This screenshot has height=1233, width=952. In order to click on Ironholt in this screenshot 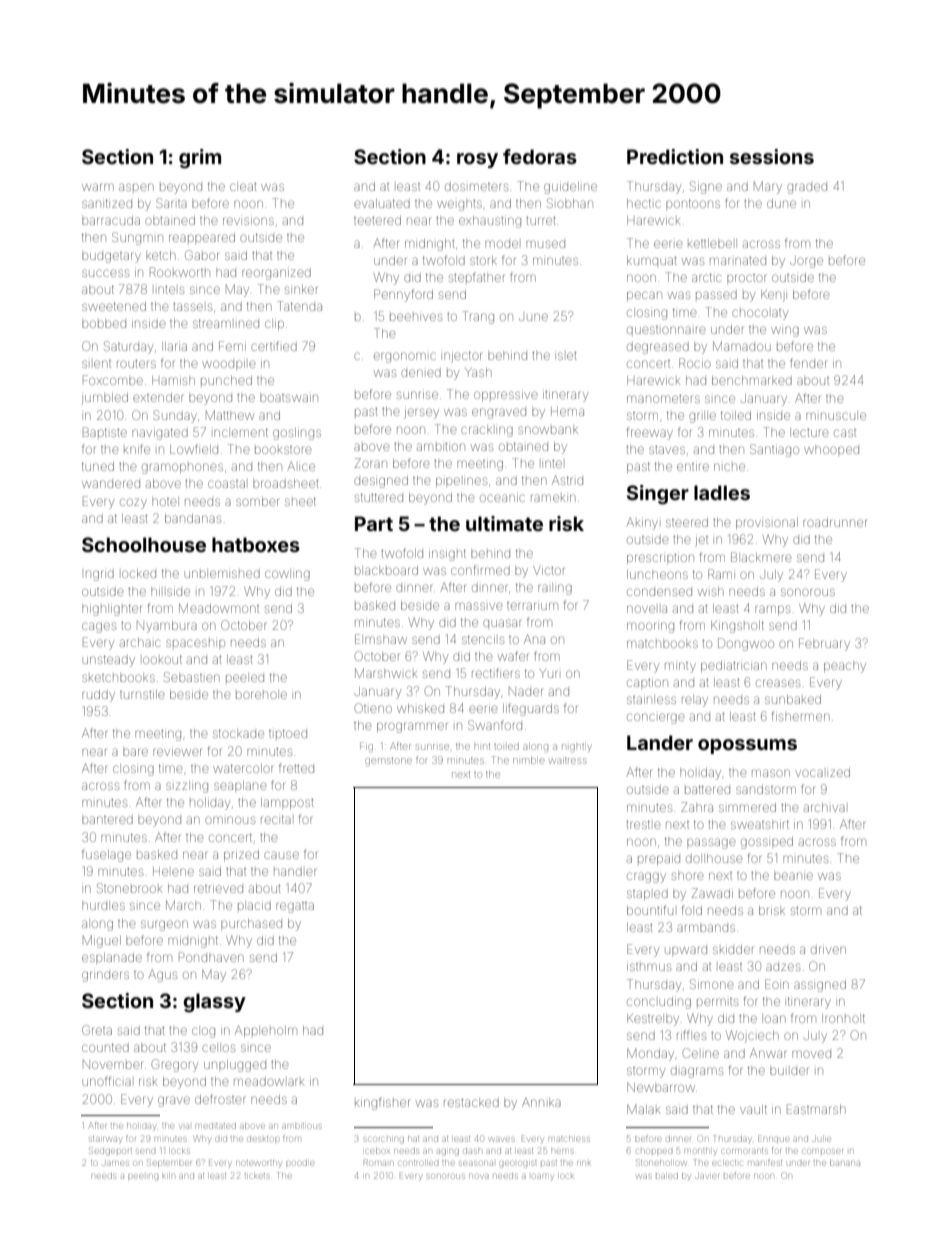, I will do `click(843, 1018)`.
